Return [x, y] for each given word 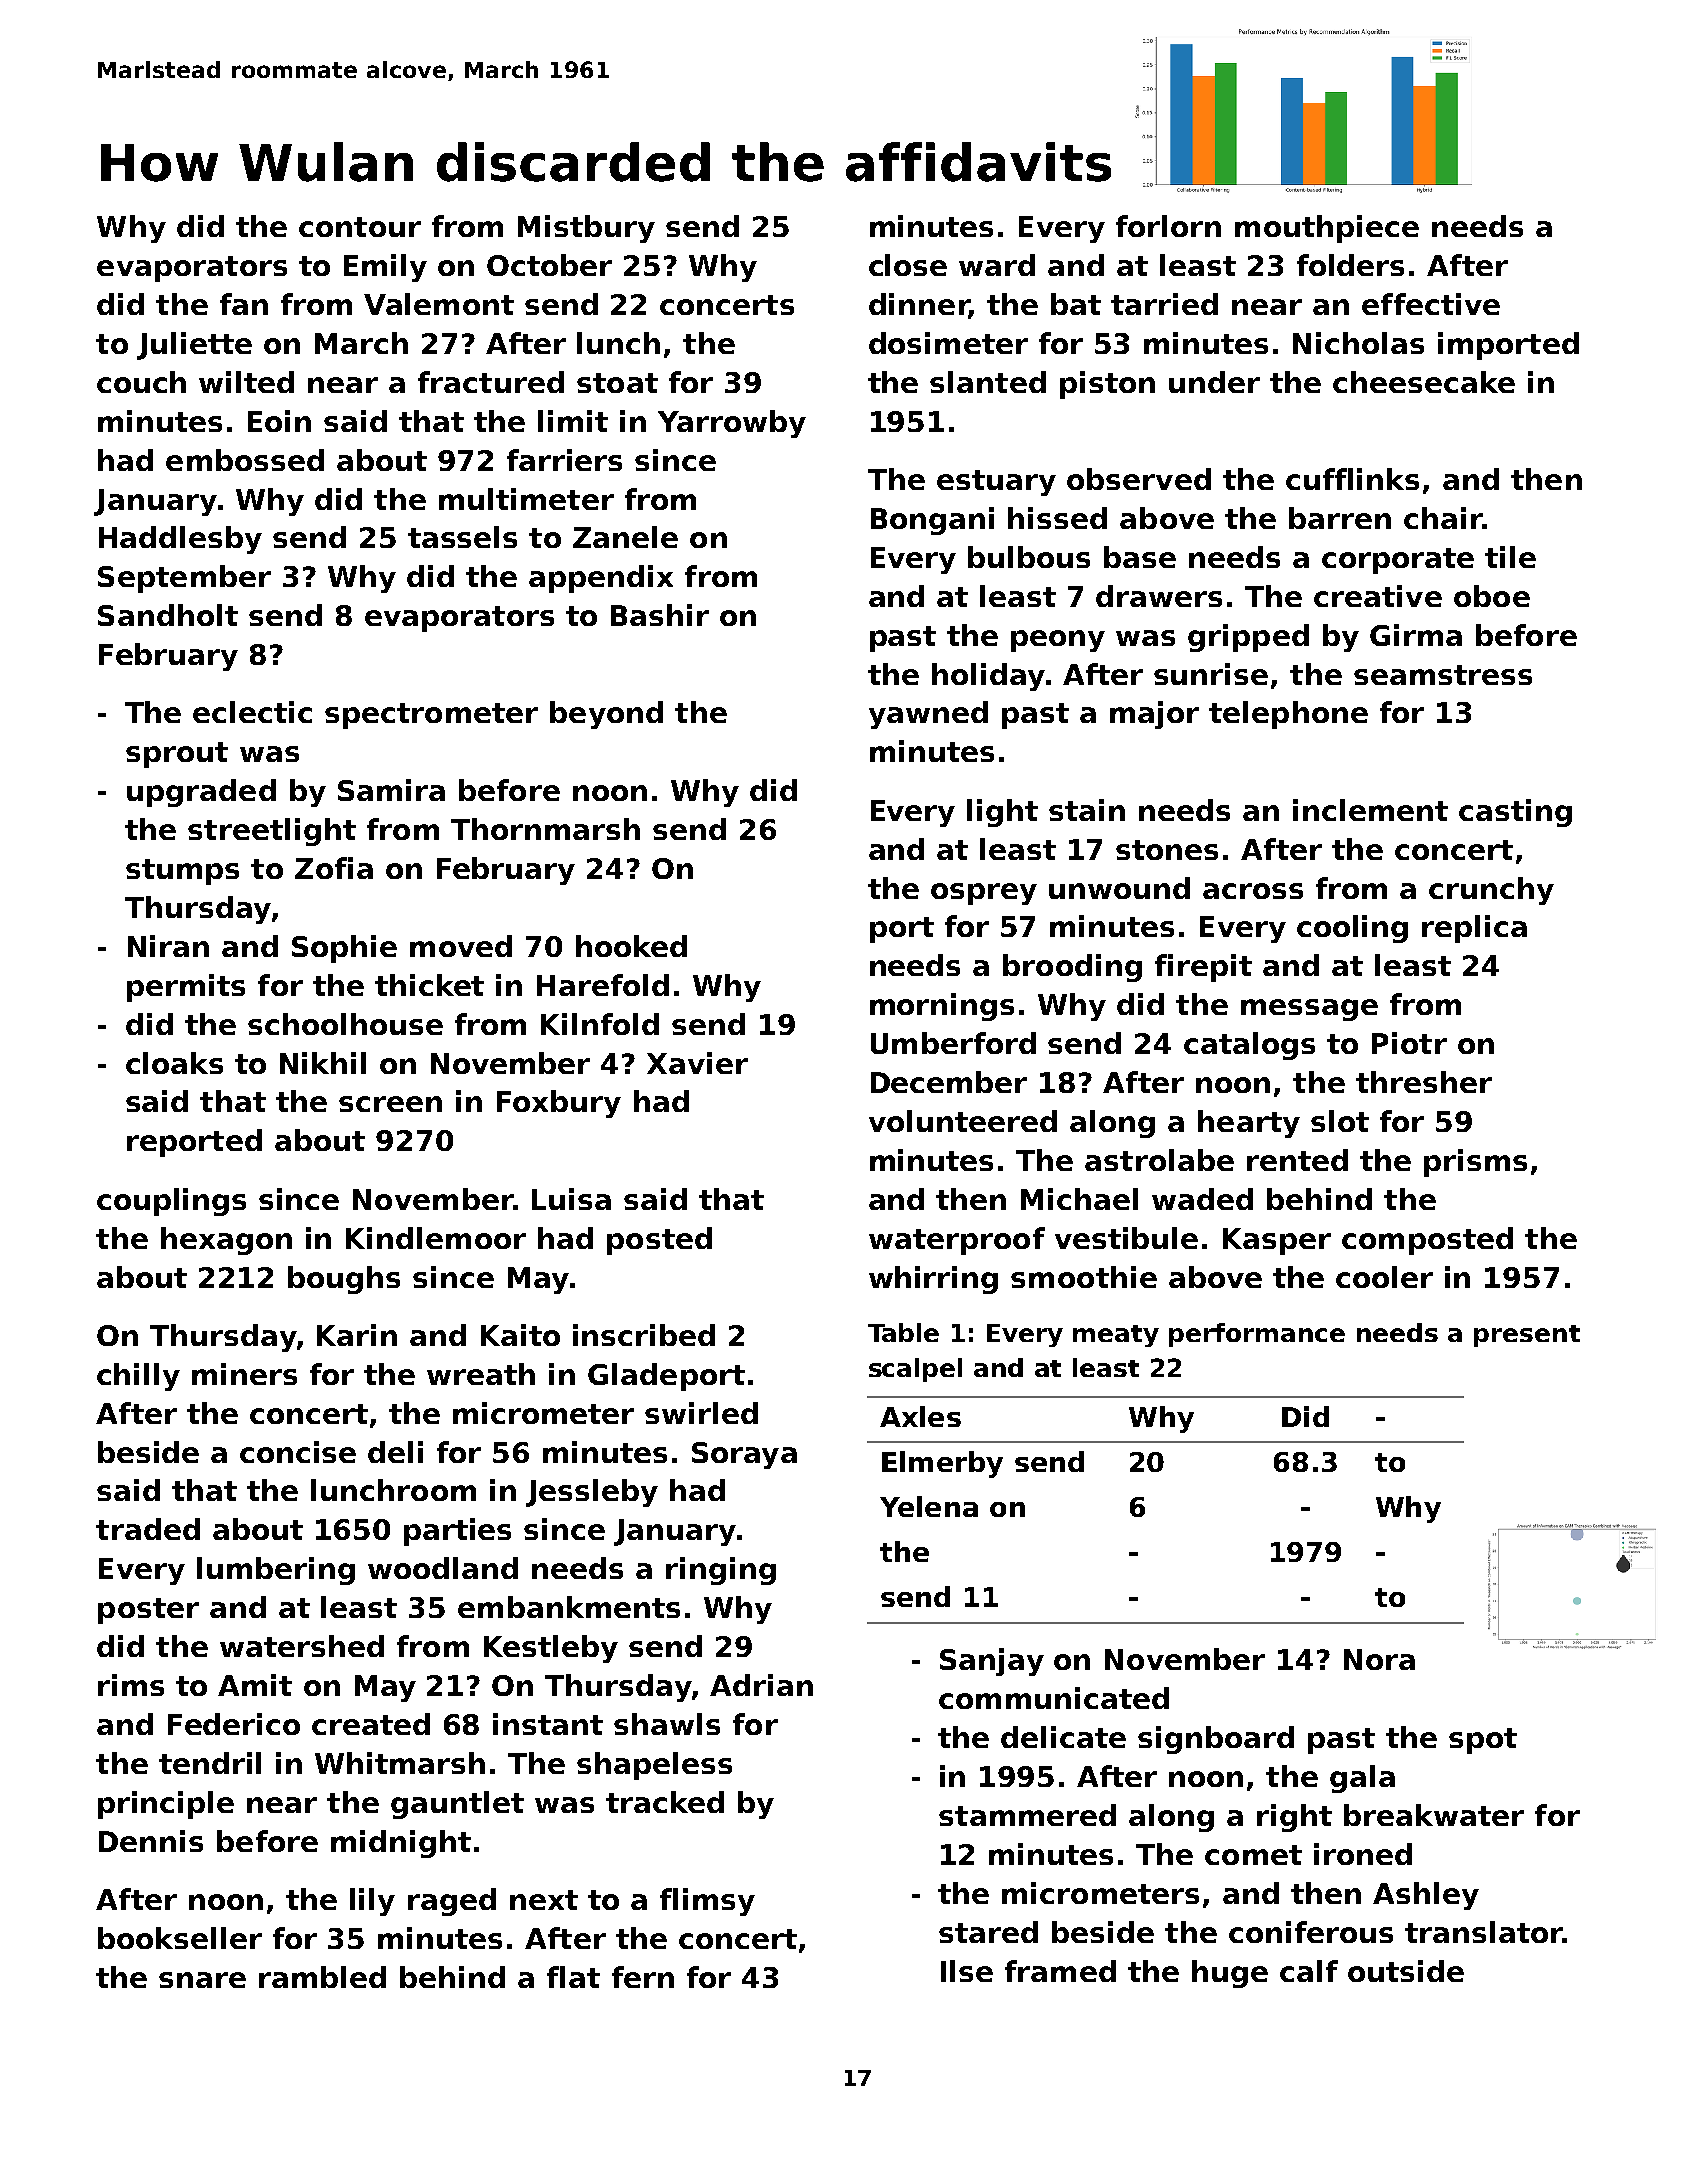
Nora [1379, 1659]
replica [1474, 929]
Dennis [151, 1841]
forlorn [1168, 226]
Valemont [439, 304]
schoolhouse [345, 1024]
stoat [617, 383]
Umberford [953, 1043]
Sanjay [992, 1662]
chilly [138, 1377]
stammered [1027, 1815]
